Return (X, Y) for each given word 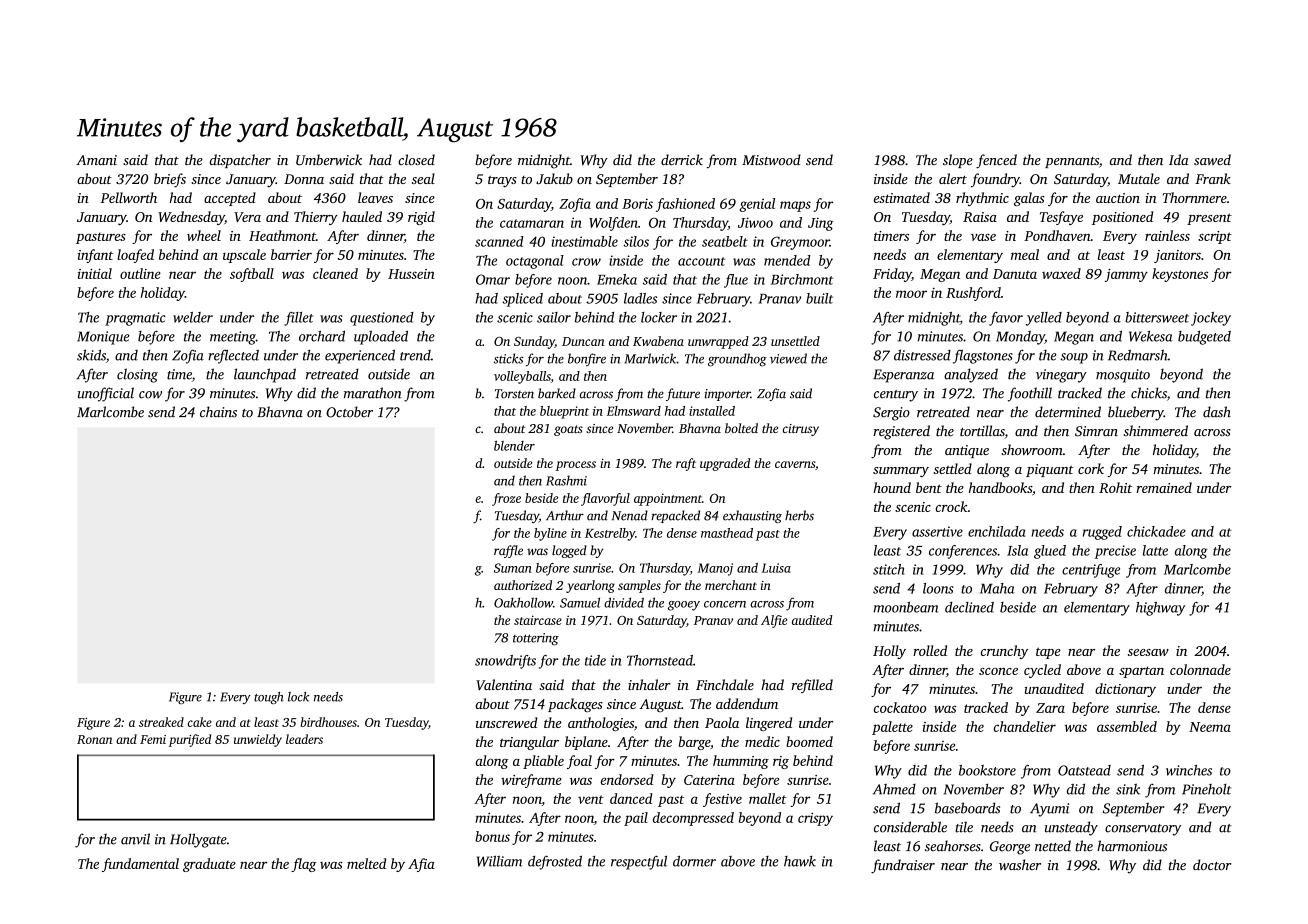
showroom (1032, 449)
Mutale (1139, 178)
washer (1020, 864)
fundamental (140, 865)
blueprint (564, 412)
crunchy (1004, 652)
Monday (1020, 338)
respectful (639, 862)
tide (595, 660)
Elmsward (633, 411)
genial (757, 205)
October (349, 412)
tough (268, 698)
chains (218, 412)
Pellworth (128, 197)
